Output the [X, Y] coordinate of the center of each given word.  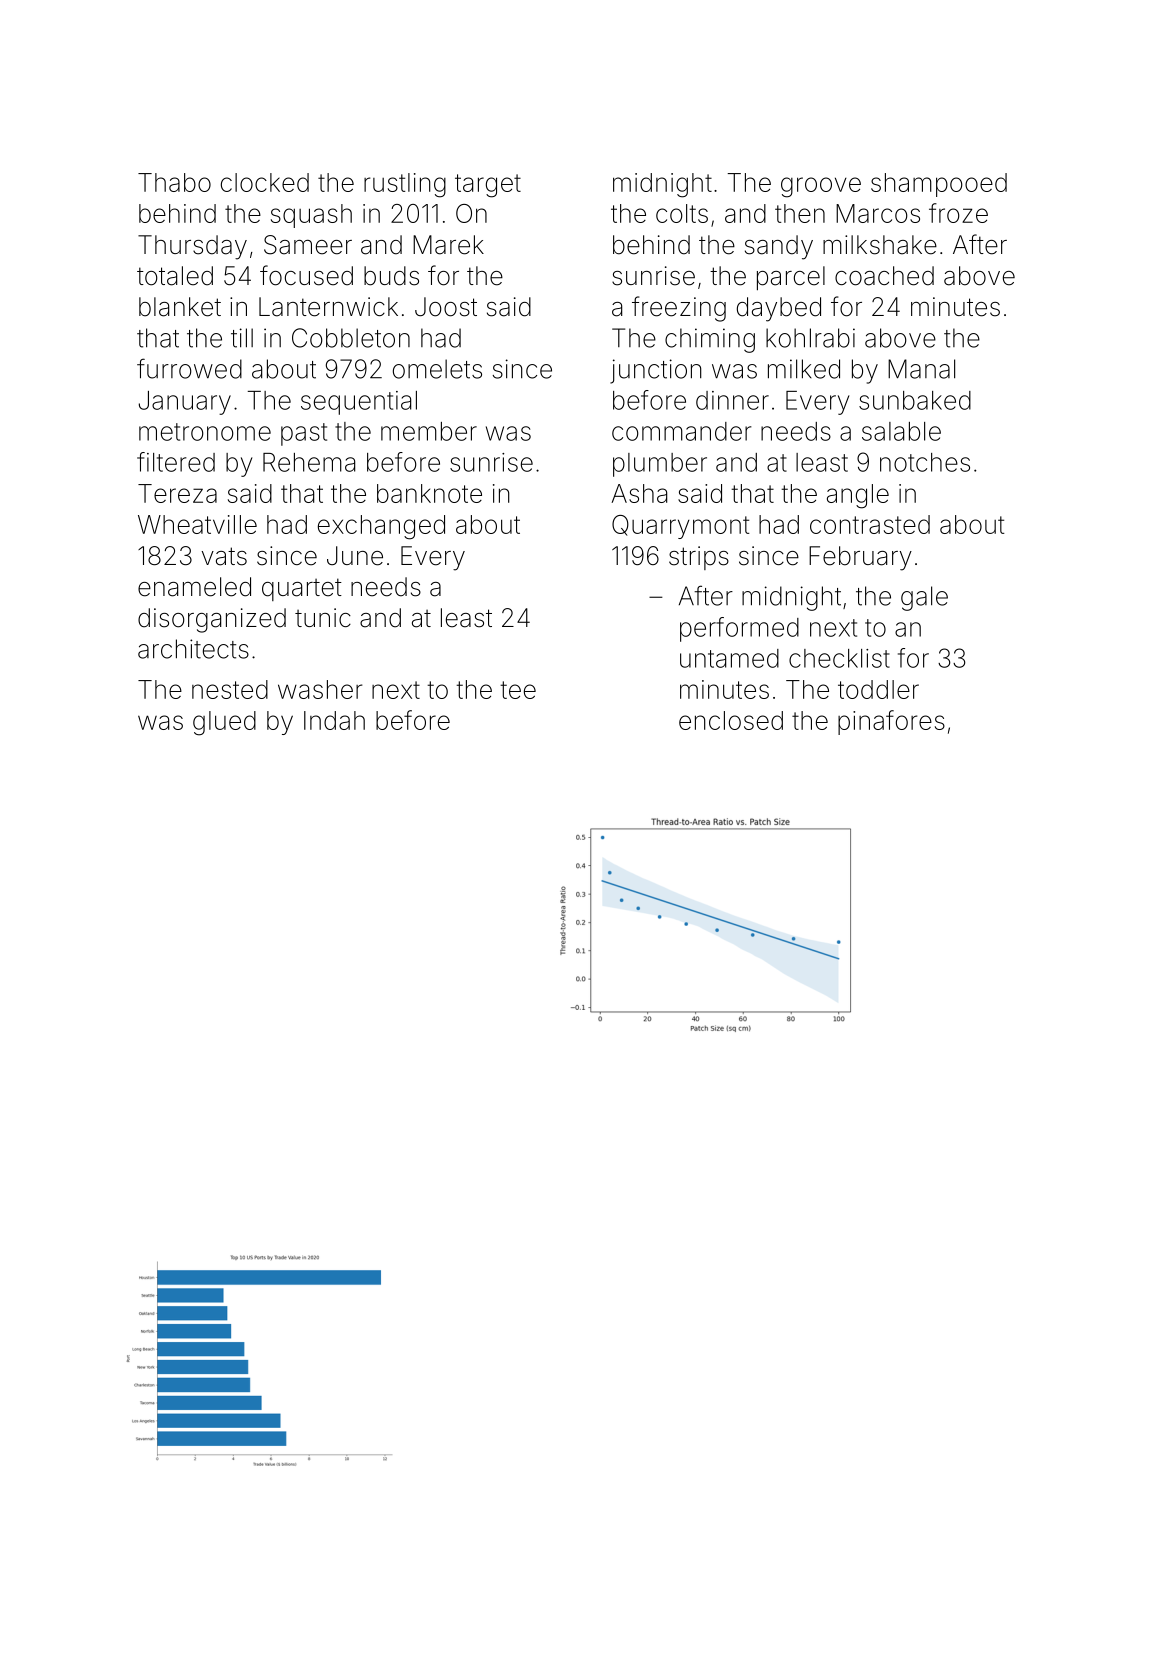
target [488, 186]
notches [925, 462]
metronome [205, 432]
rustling [405, 185]
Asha [639, 493]
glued [224, 723]
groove [821, 187]
